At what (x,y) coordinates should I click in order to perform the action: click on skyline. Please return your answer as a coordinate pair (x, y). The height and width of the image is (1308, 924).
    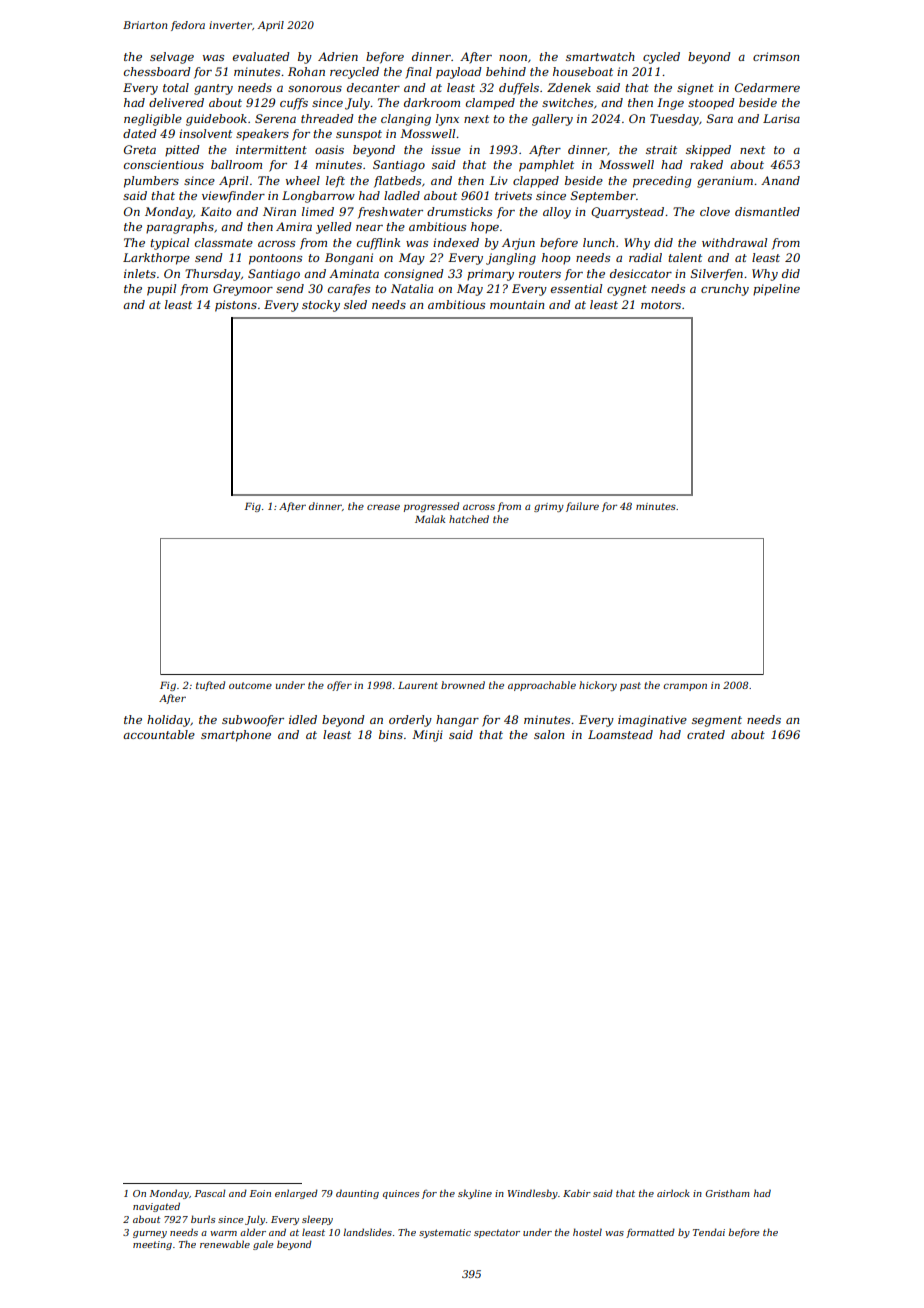
    Looking at the image, I should click on (475, 1194).
